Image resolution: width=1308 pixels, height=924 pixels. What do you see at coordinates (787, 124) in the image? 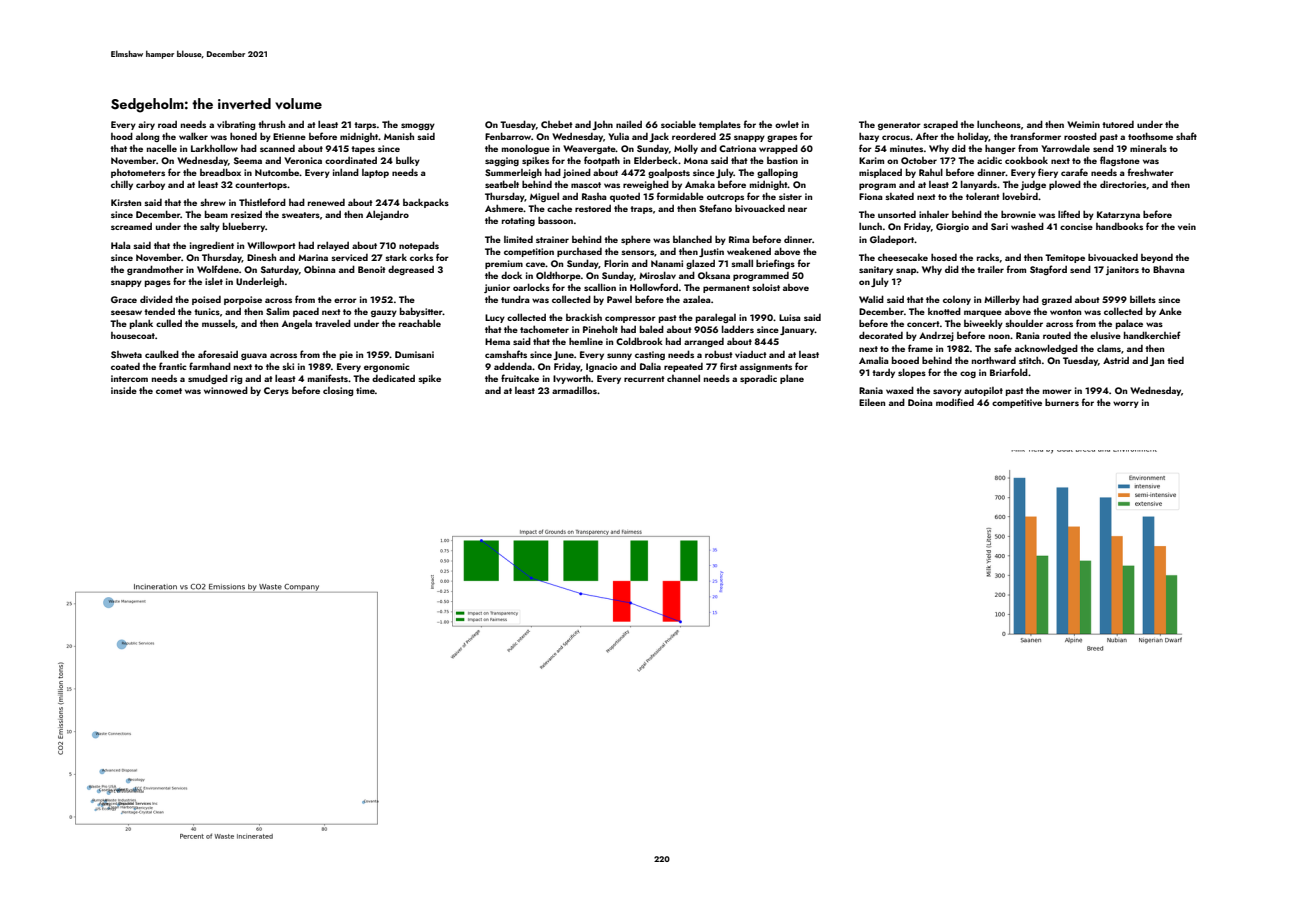
I see `owlet` at bounding box center [787, 124].
